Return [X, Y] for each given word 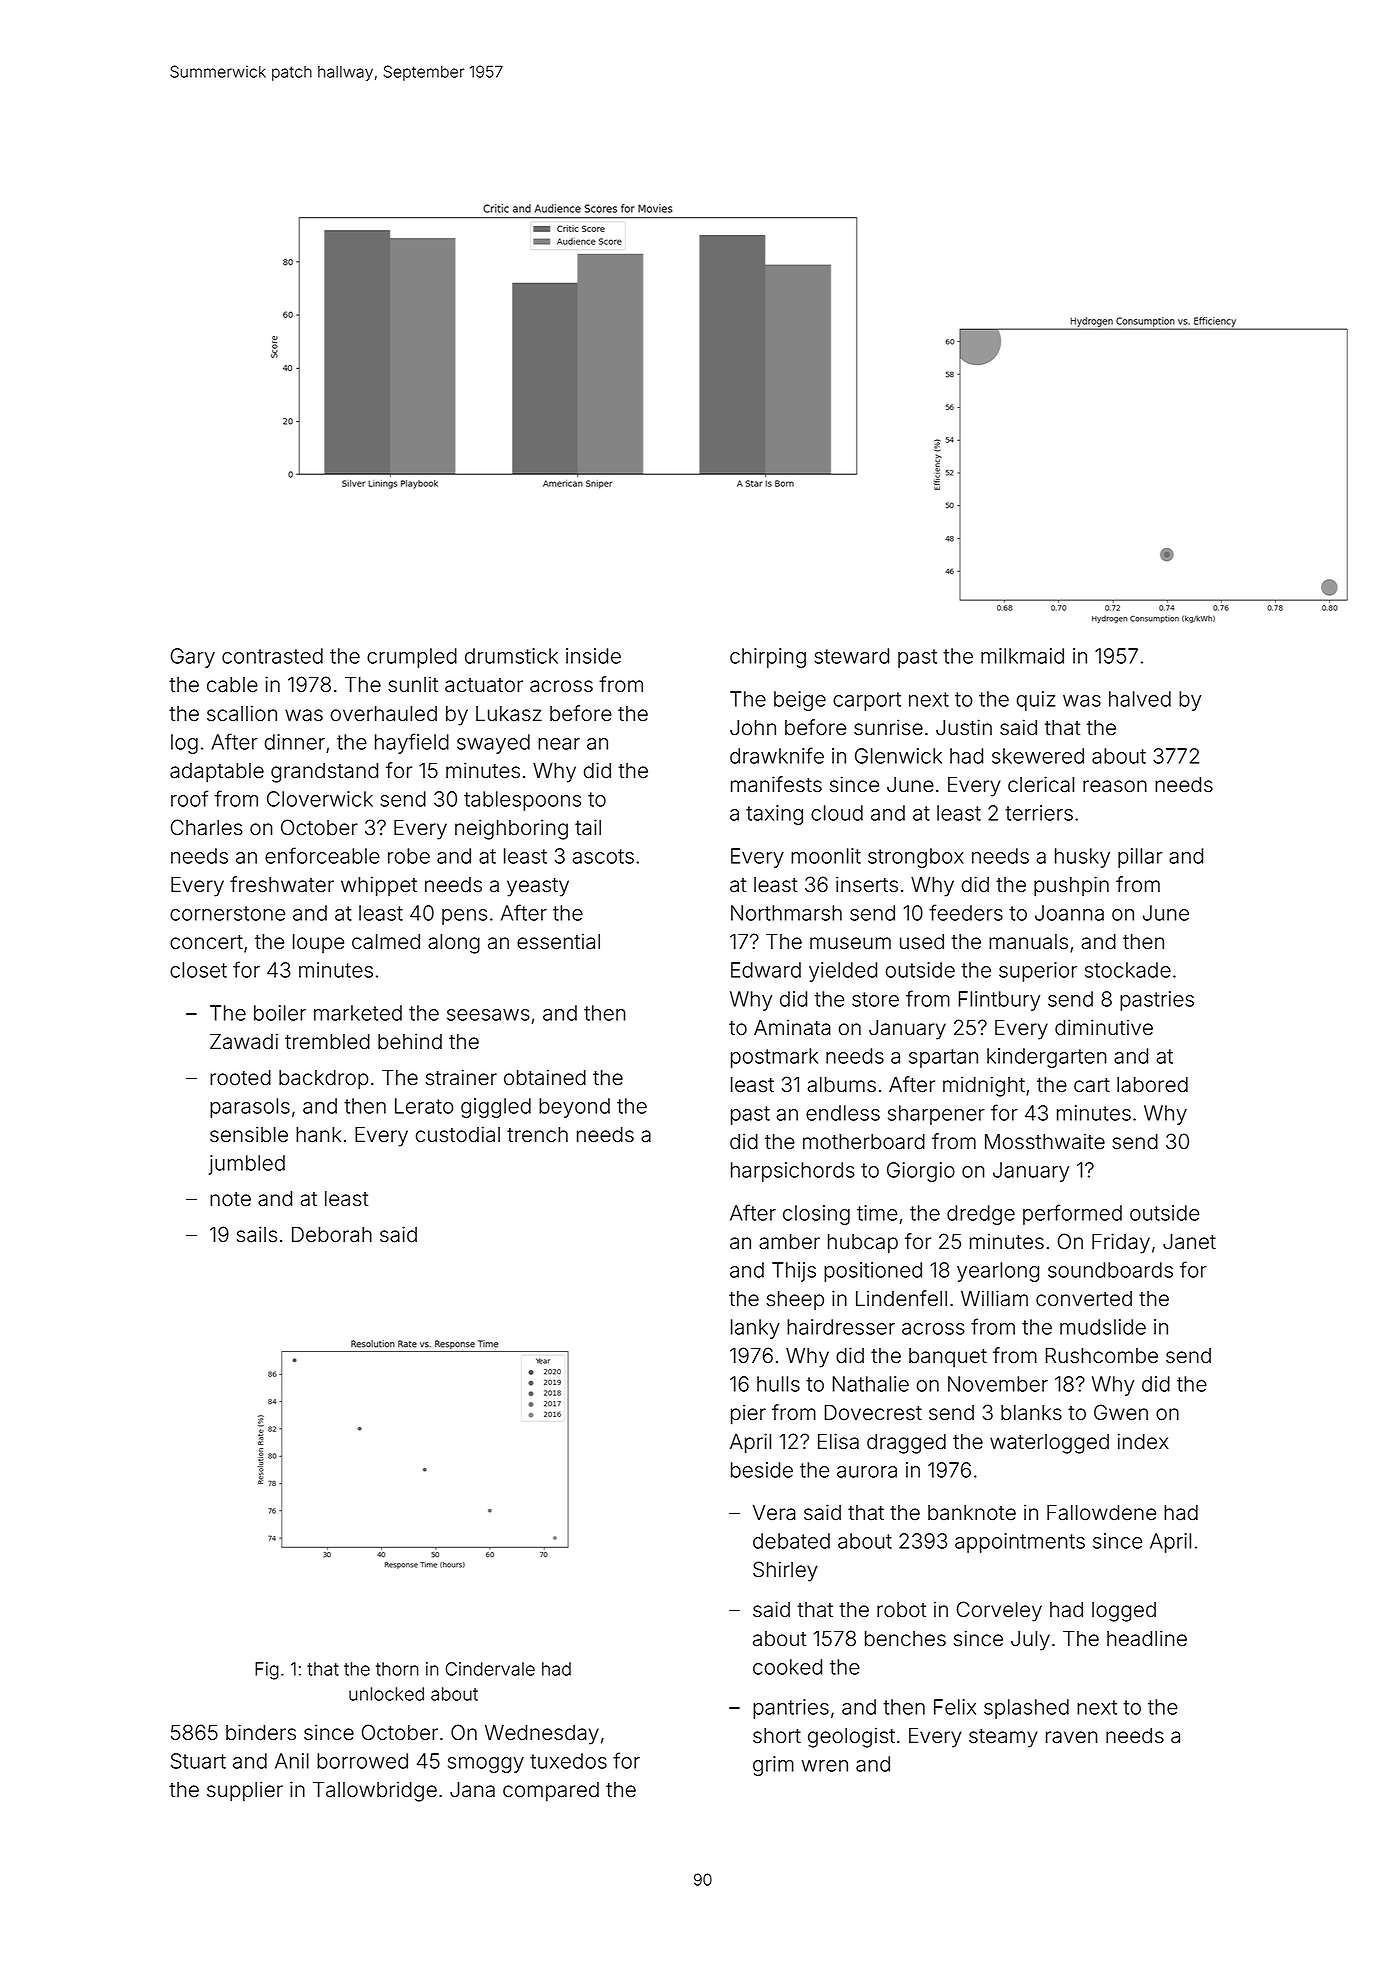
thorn [397, 1669]
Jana [472, 1790]
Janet [1189, 1242]
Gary [193, 658]
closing [816, 1215]
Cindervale [490, 1669]
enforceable [322, 855]
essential [558, 941]
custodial [458, 1134]
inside [593, 656]
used [922, 942]
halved [1140, 699]
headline [1147, 1638]
